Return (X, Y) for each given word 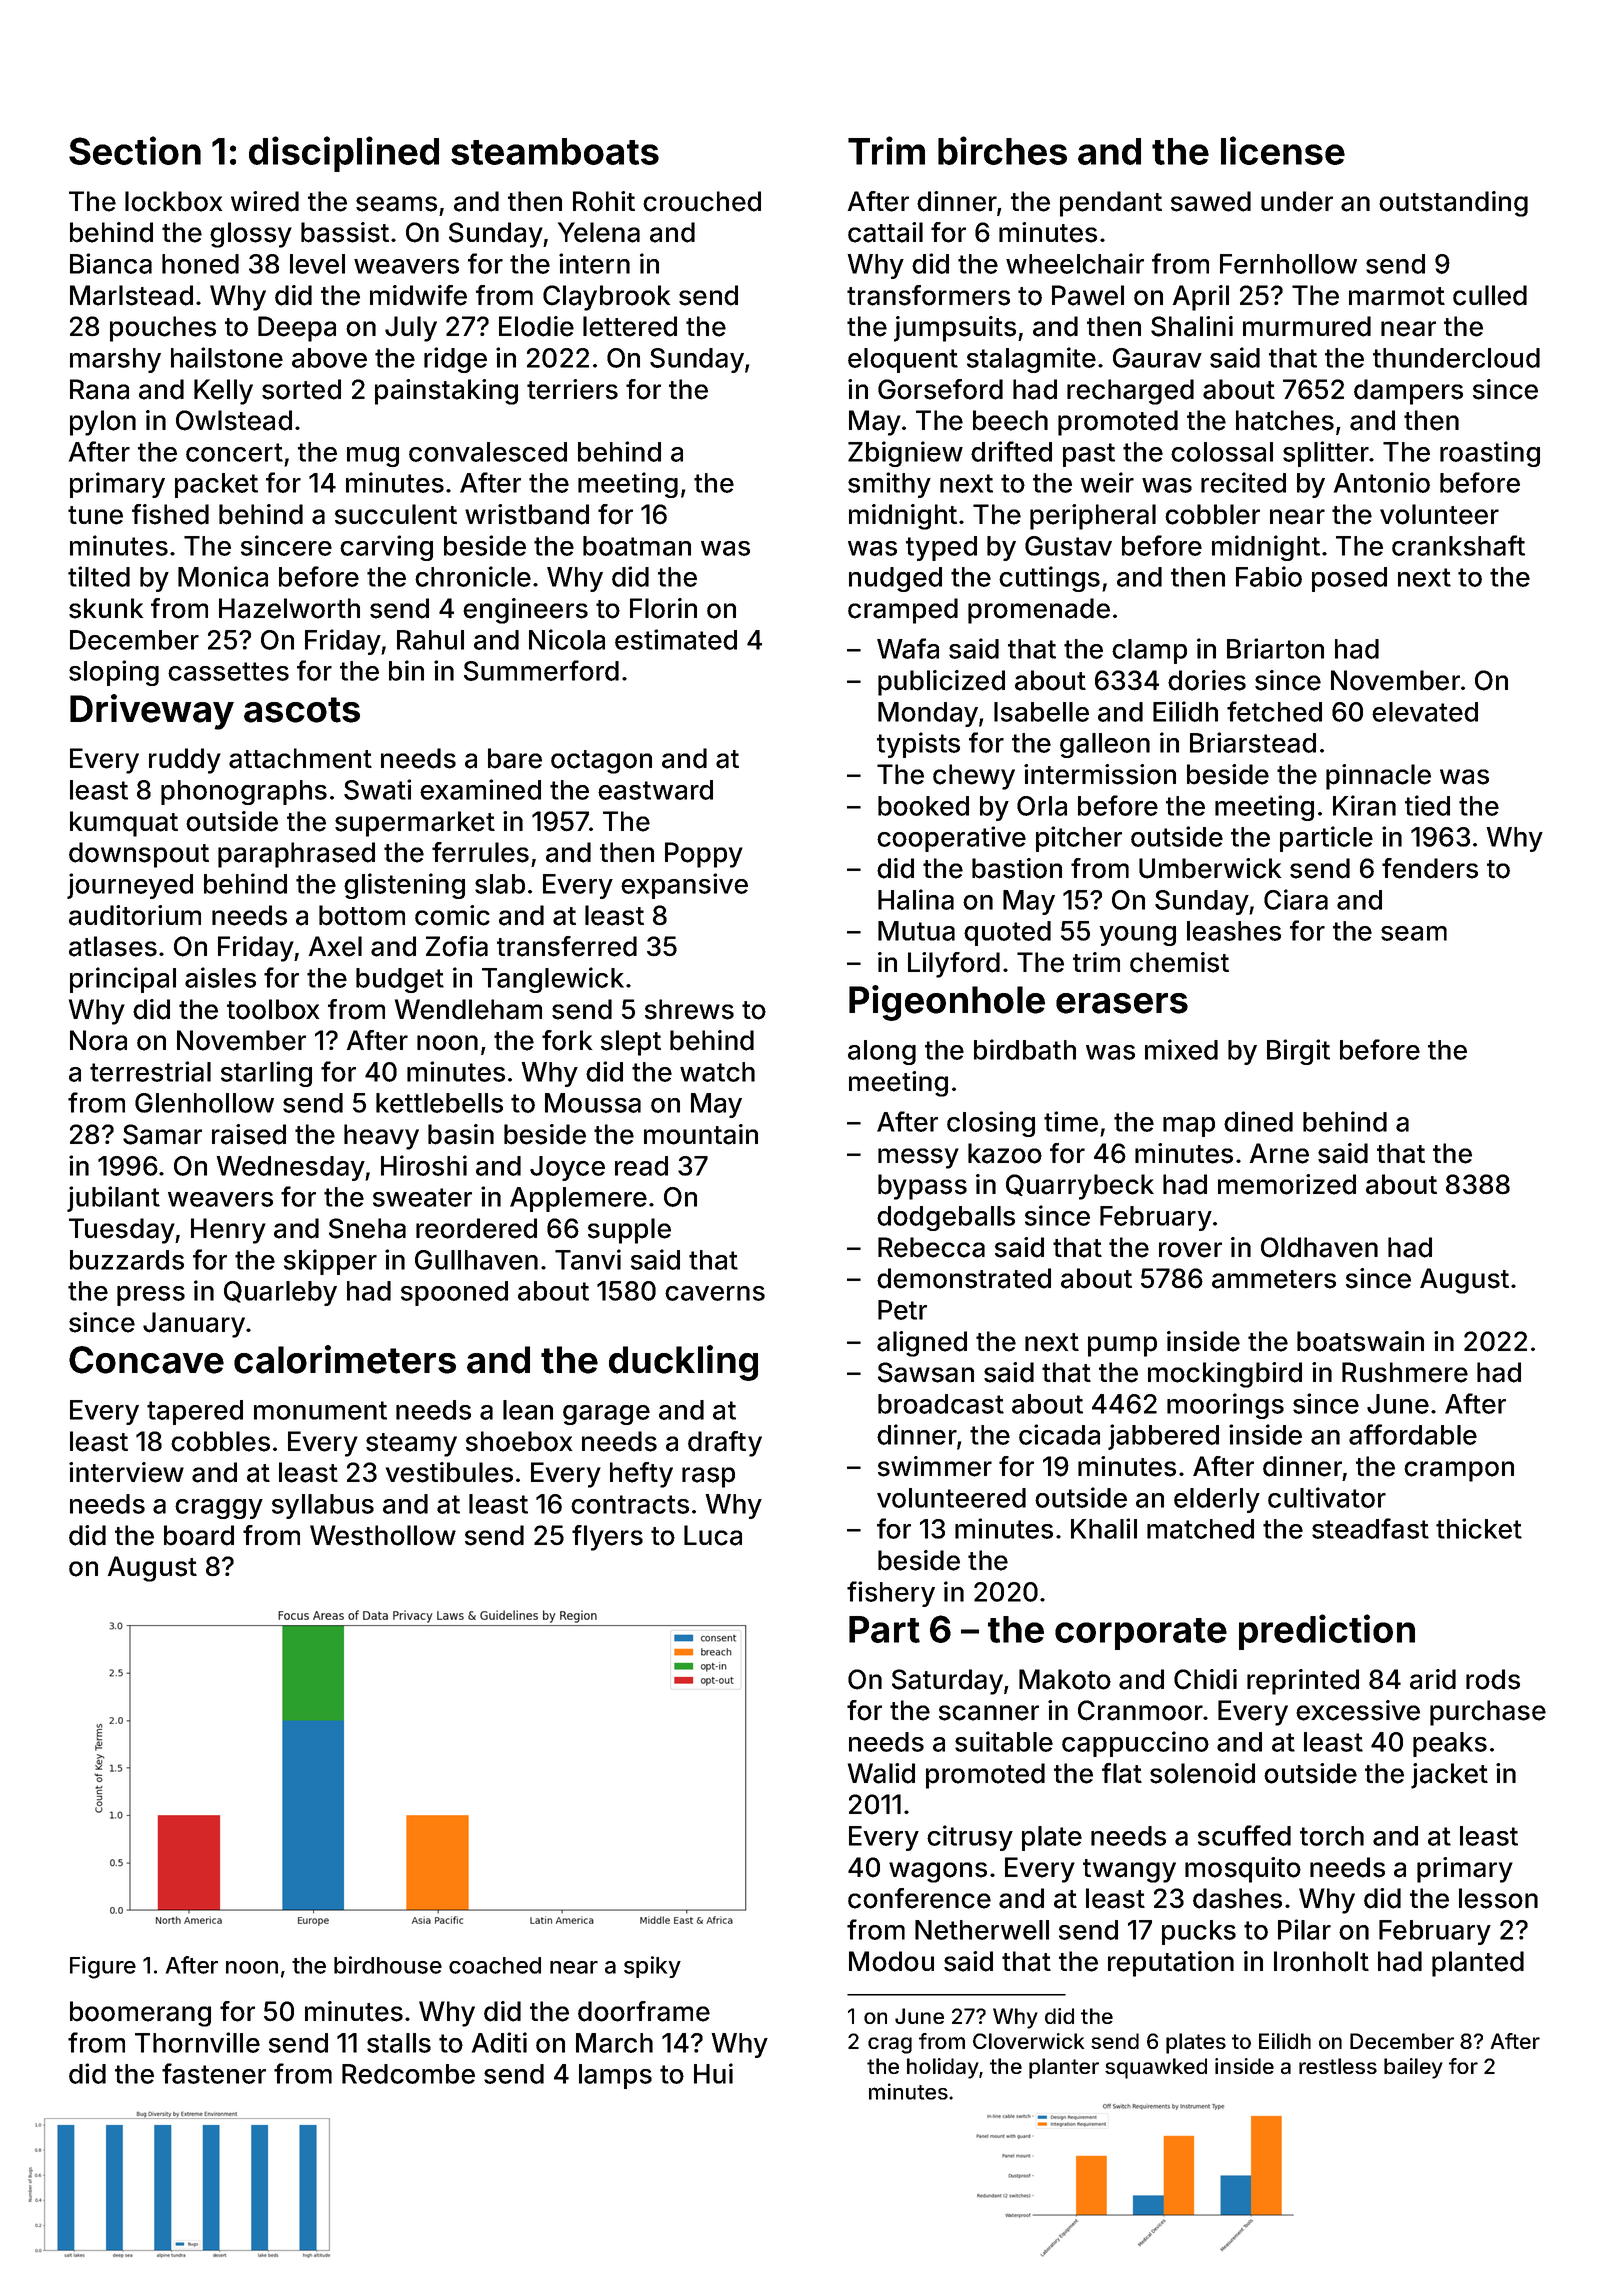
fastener (214, 2073)
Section (135, 150)
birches (1002, 150)
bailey (1413, 2068)
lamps (615, 2076)
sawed (1211, 201)
